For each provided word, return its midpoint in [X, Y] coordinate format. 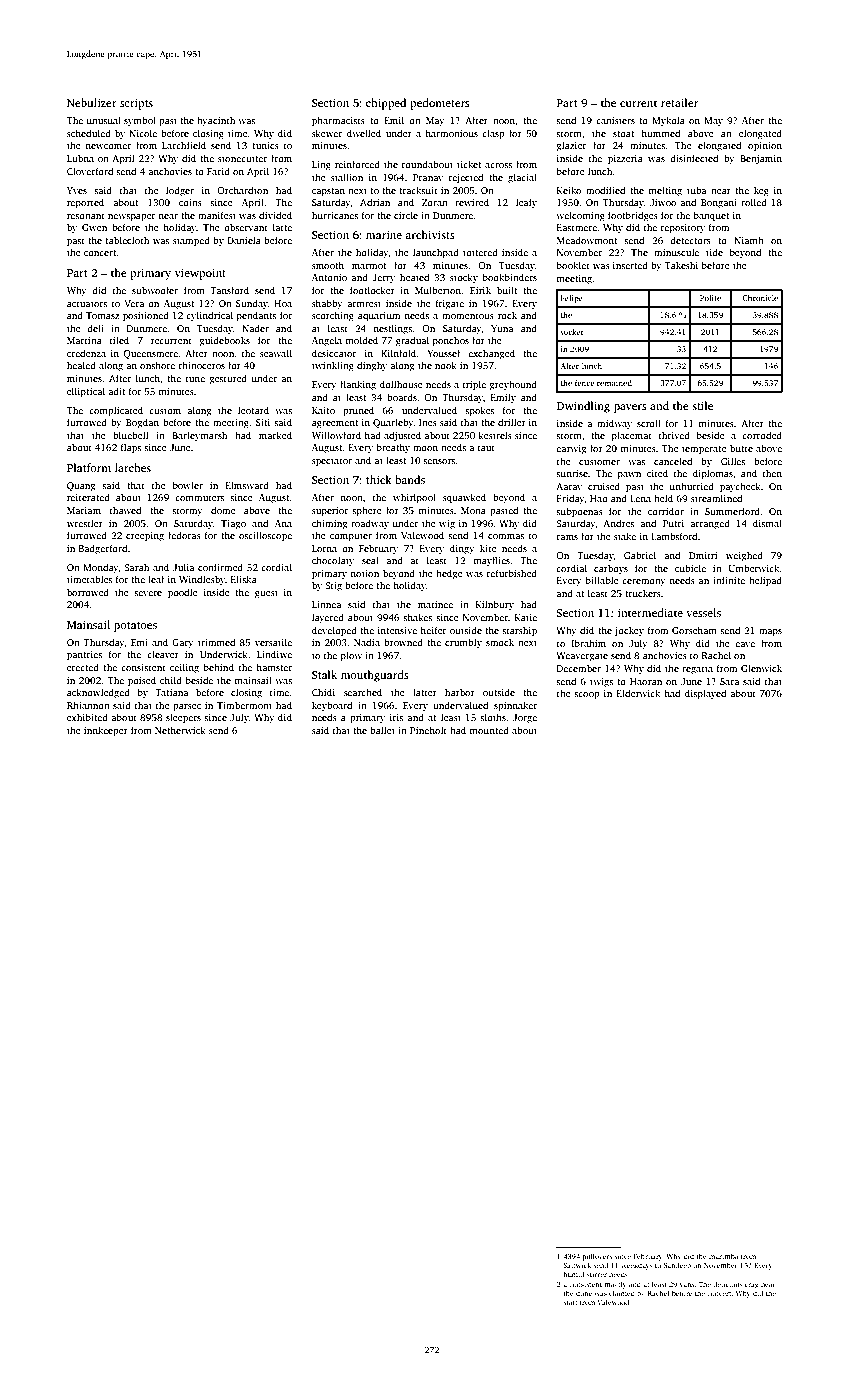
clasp [493, 134]
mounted [489, 730]
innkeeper [106, 731]
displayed [705, 694]
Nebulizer [92, 102]
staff [570, 1302]
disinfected [694, 158]
